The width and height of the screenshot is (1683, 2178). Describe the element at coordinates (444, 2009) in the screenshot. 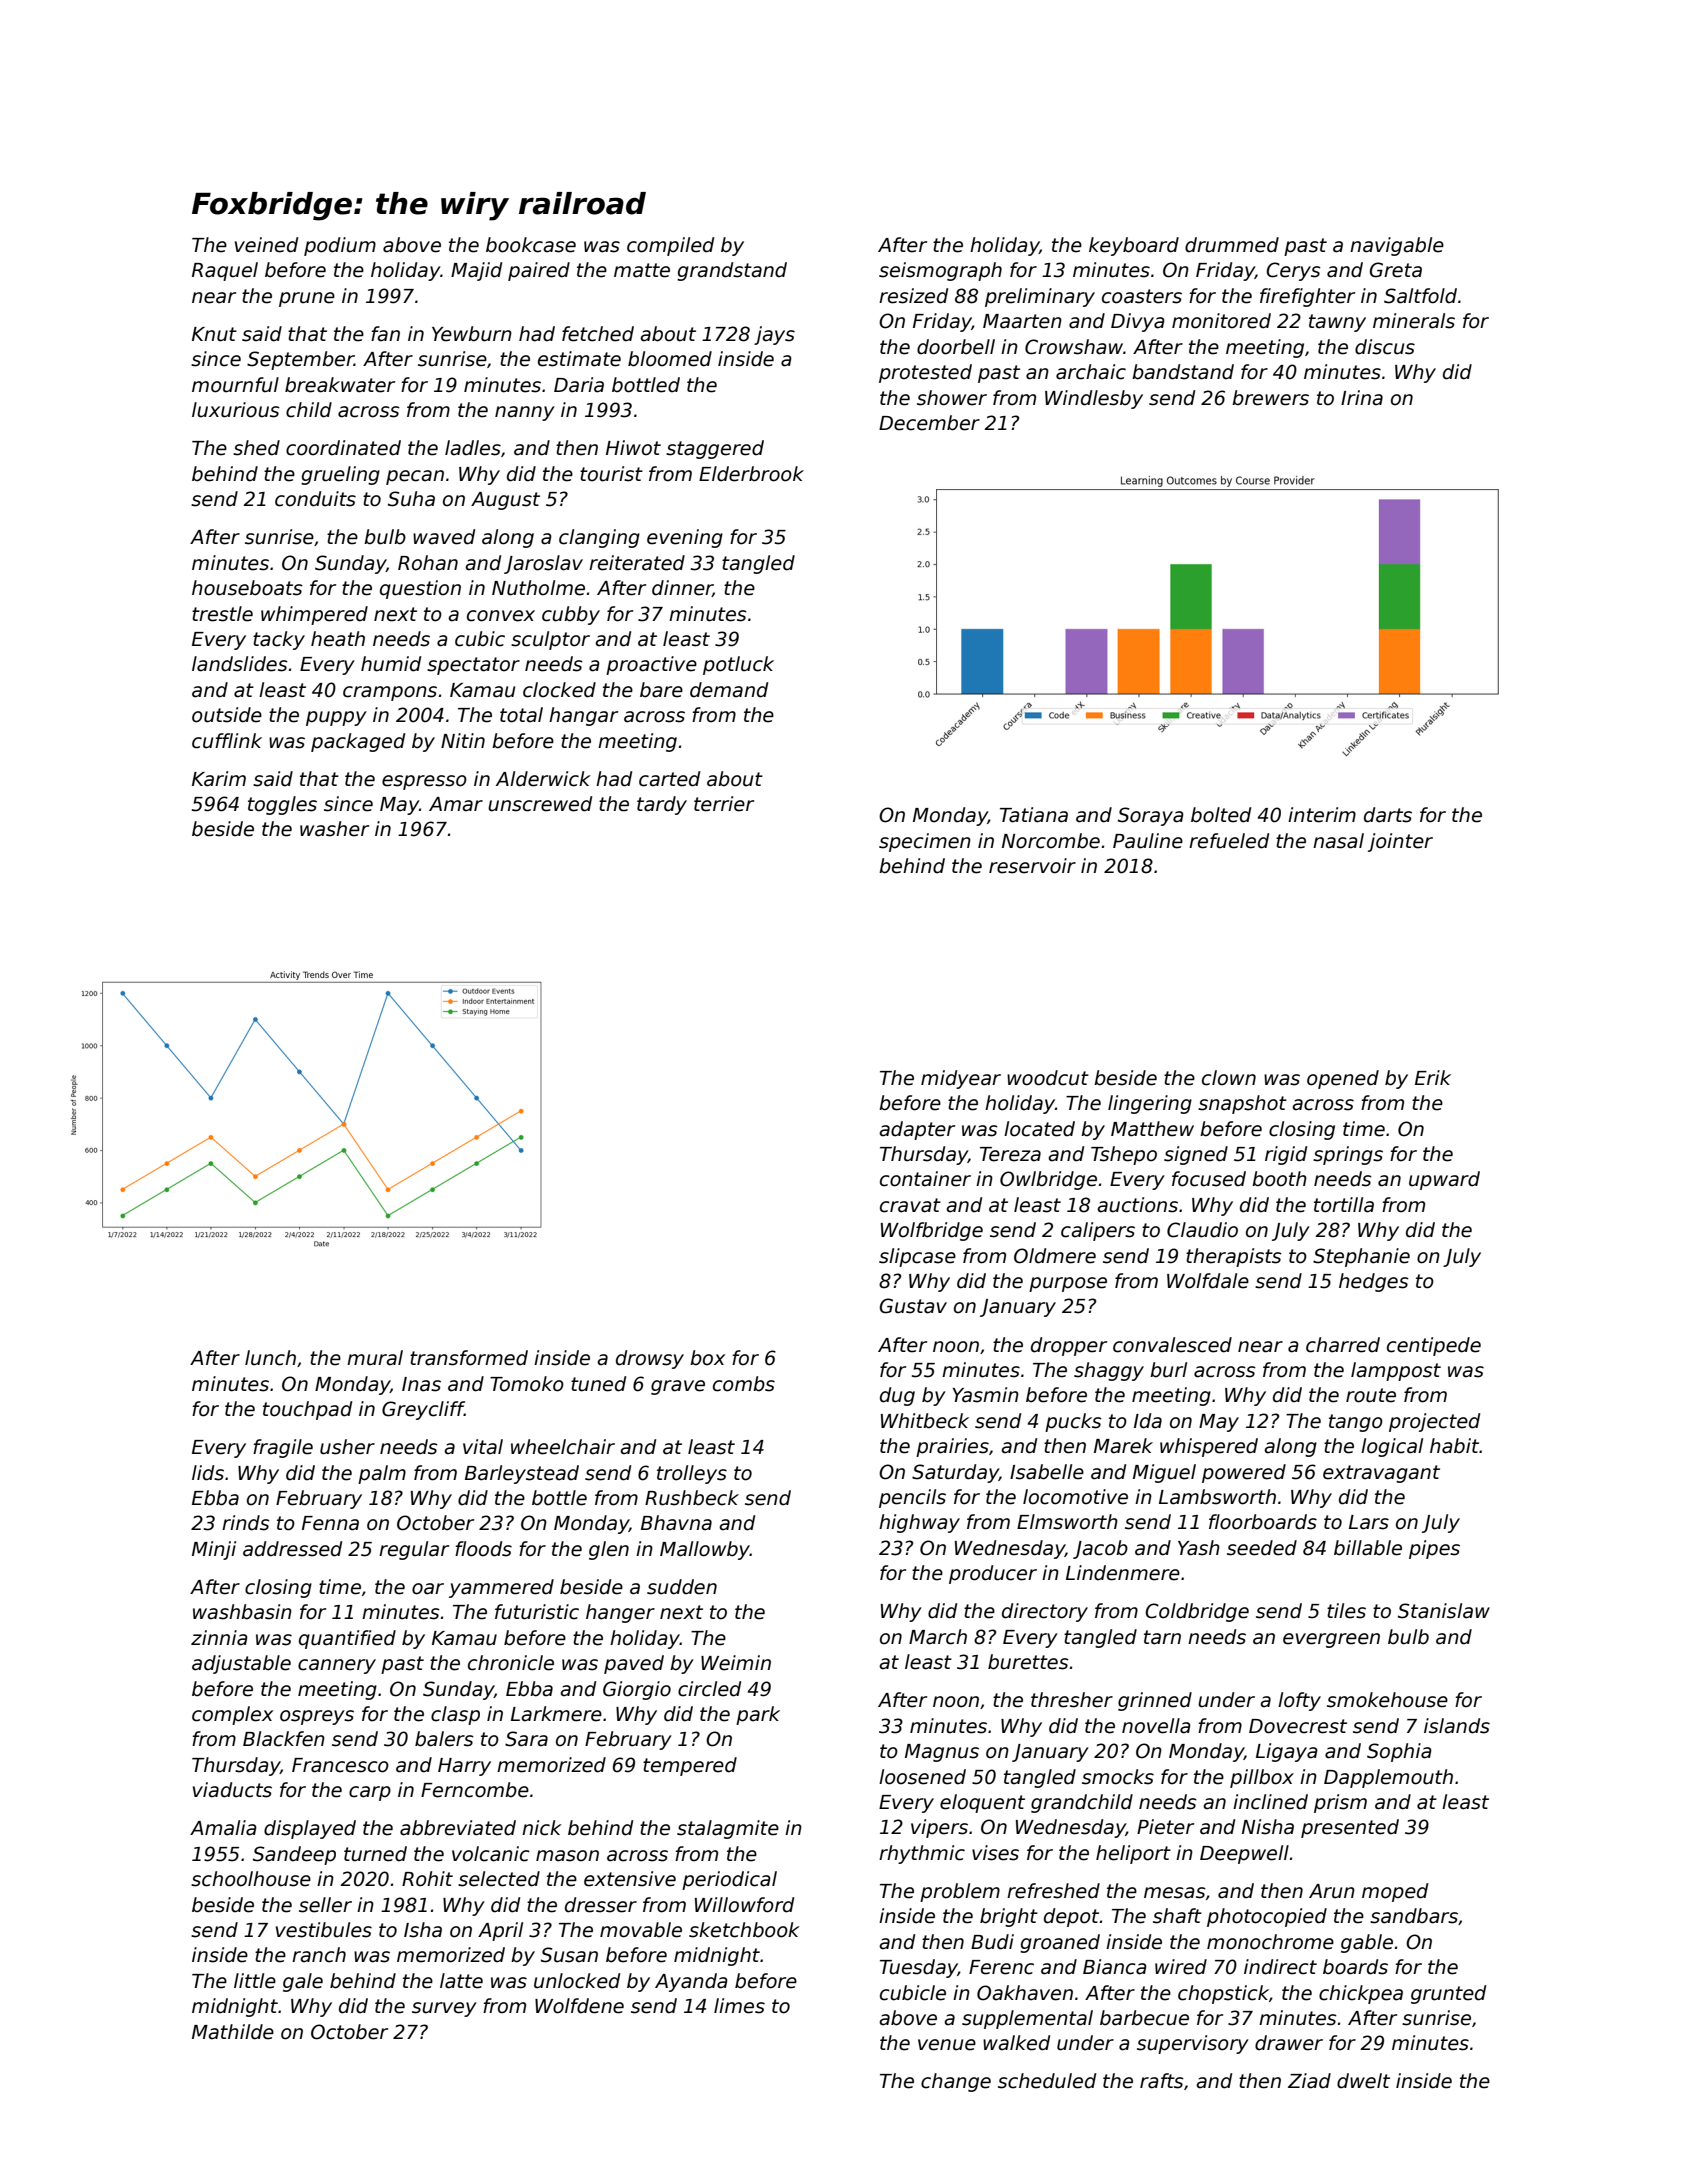

I see `survey` at that location.
